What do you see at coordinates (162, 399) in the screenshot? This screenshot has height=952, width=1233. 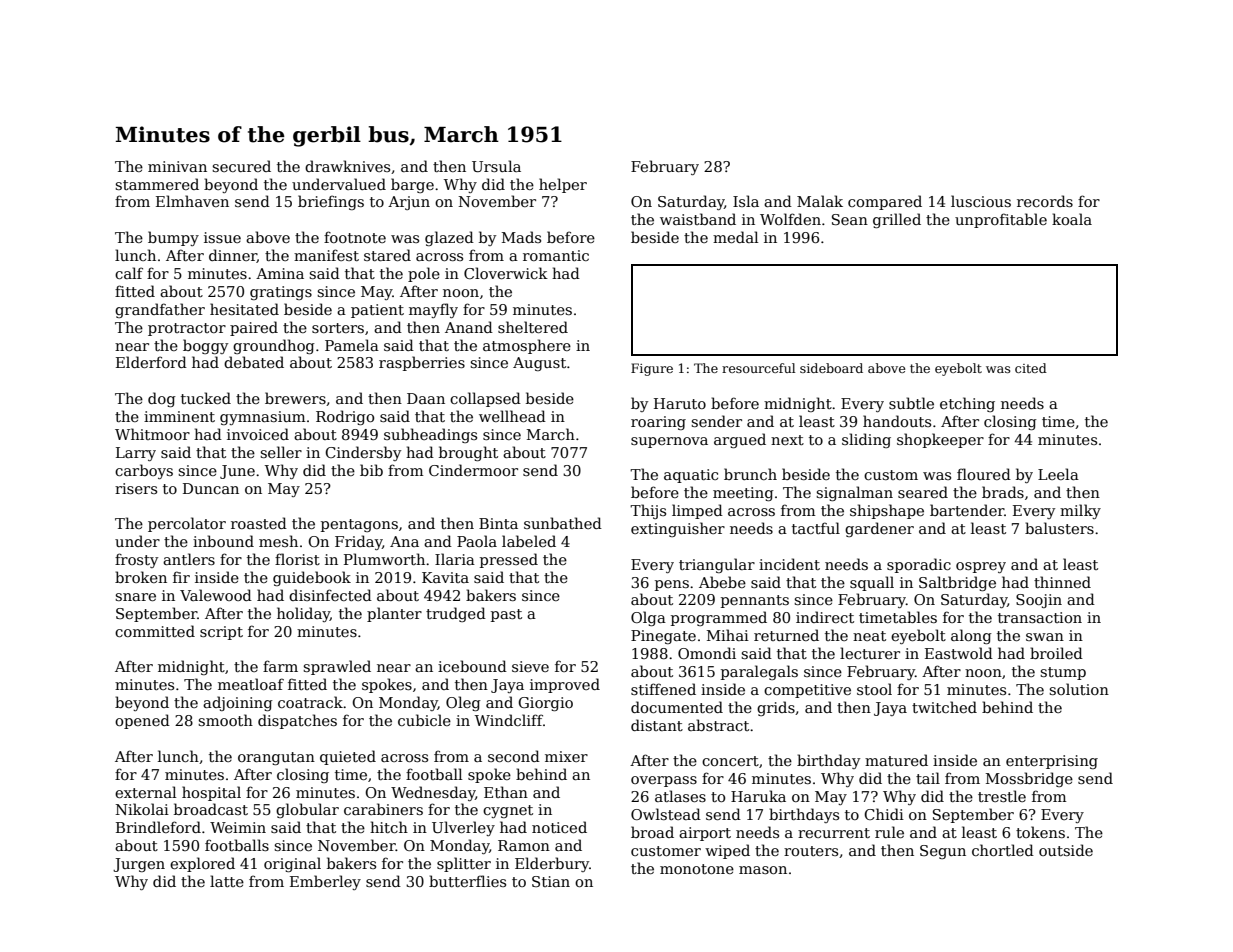 I see `dog` at bounding box center [162, 399].
